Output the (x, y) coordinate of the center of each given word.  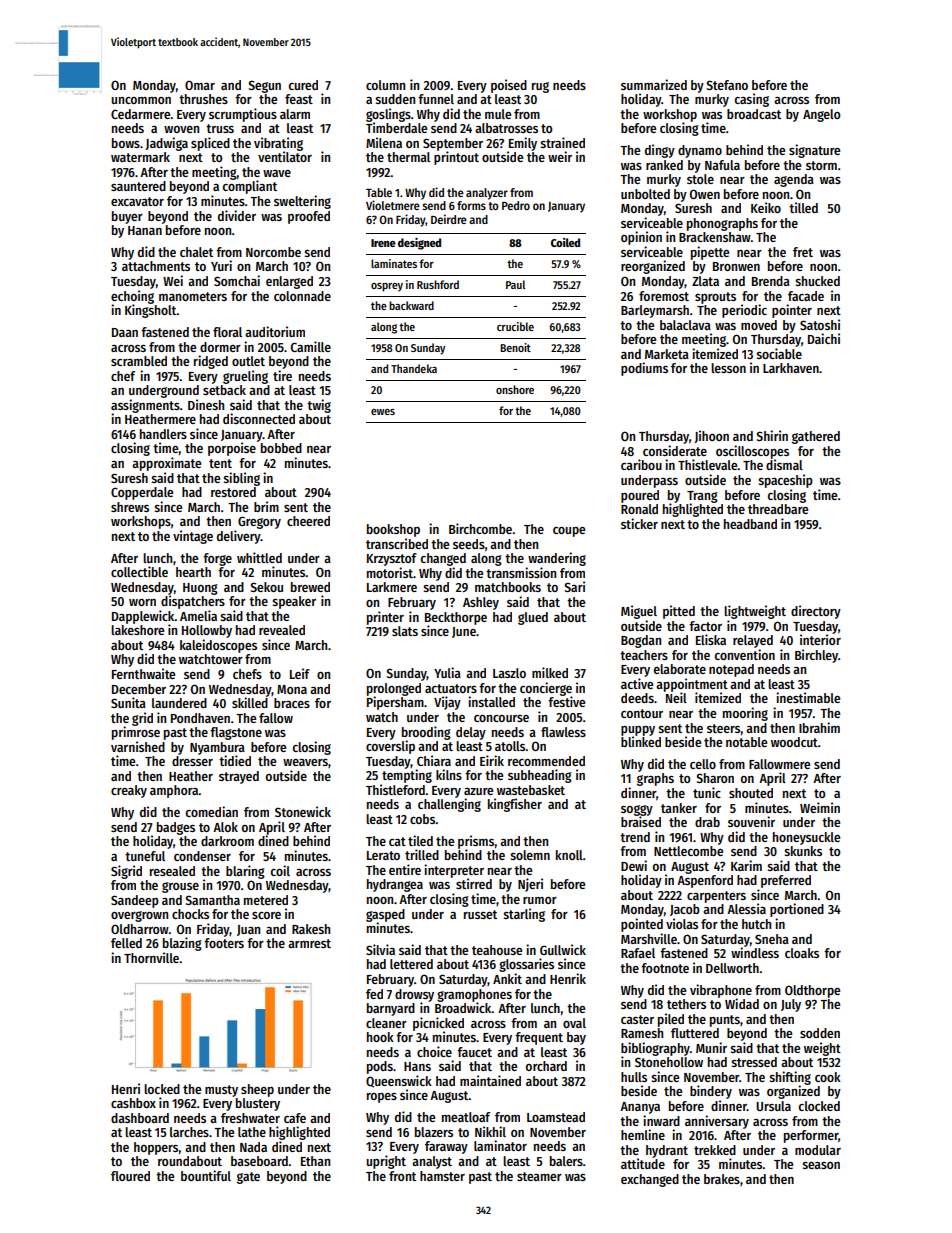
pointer (792, 311)
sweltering (302, 202)
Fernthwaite (143, 673)
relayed (753, 641)
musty (221, 1091)
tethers (686, 1004)
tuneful (145, 856)
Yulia (447, 672)
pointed (642, 925)
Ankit (507, 978)
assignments (145, 406)
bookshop (393, 530)
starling (524, 915)
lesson (728, 368)
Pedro (516, 205)
